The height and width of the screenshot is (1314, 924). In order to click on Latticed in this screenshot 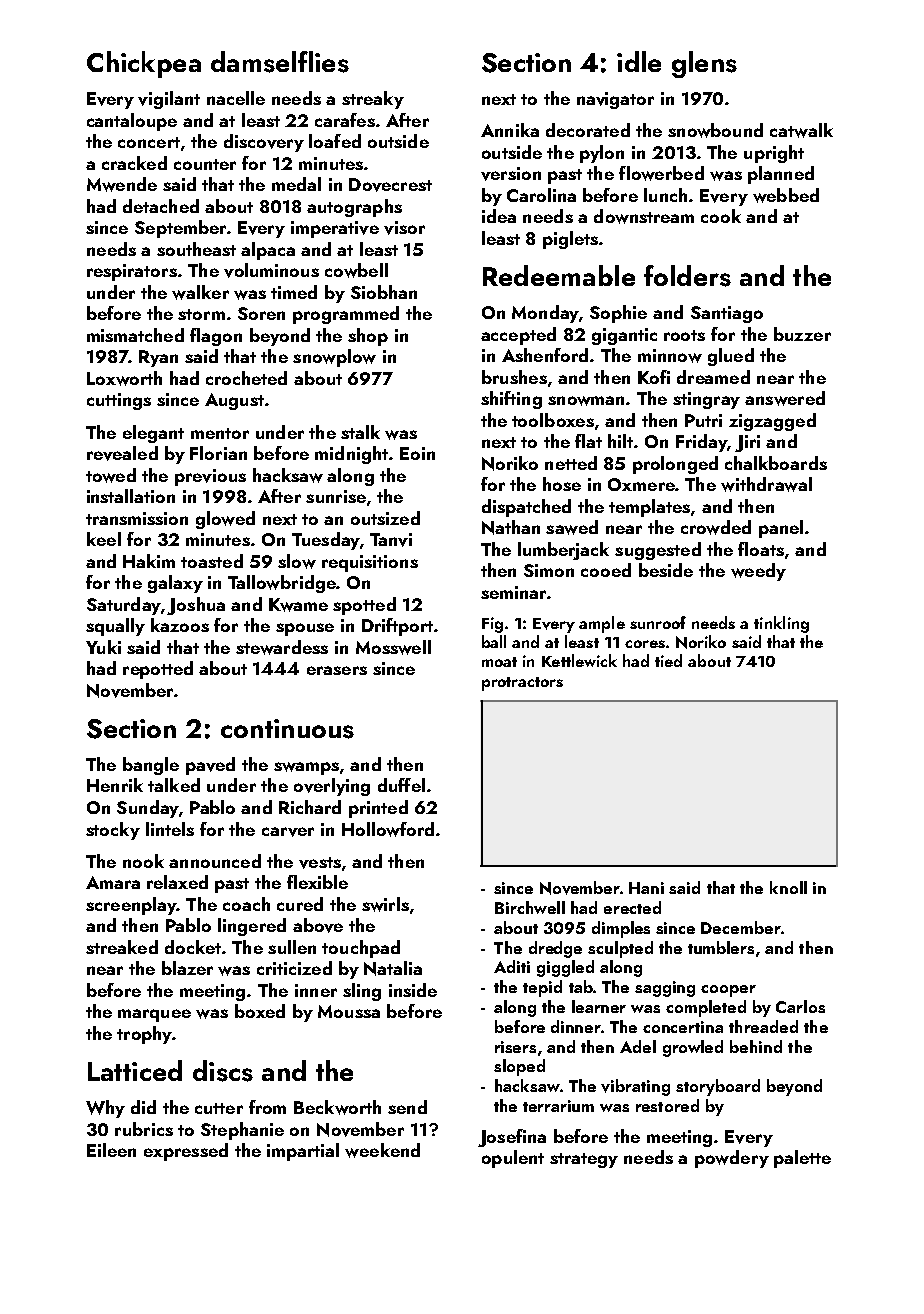, I will do `click(135, 1070)`.
